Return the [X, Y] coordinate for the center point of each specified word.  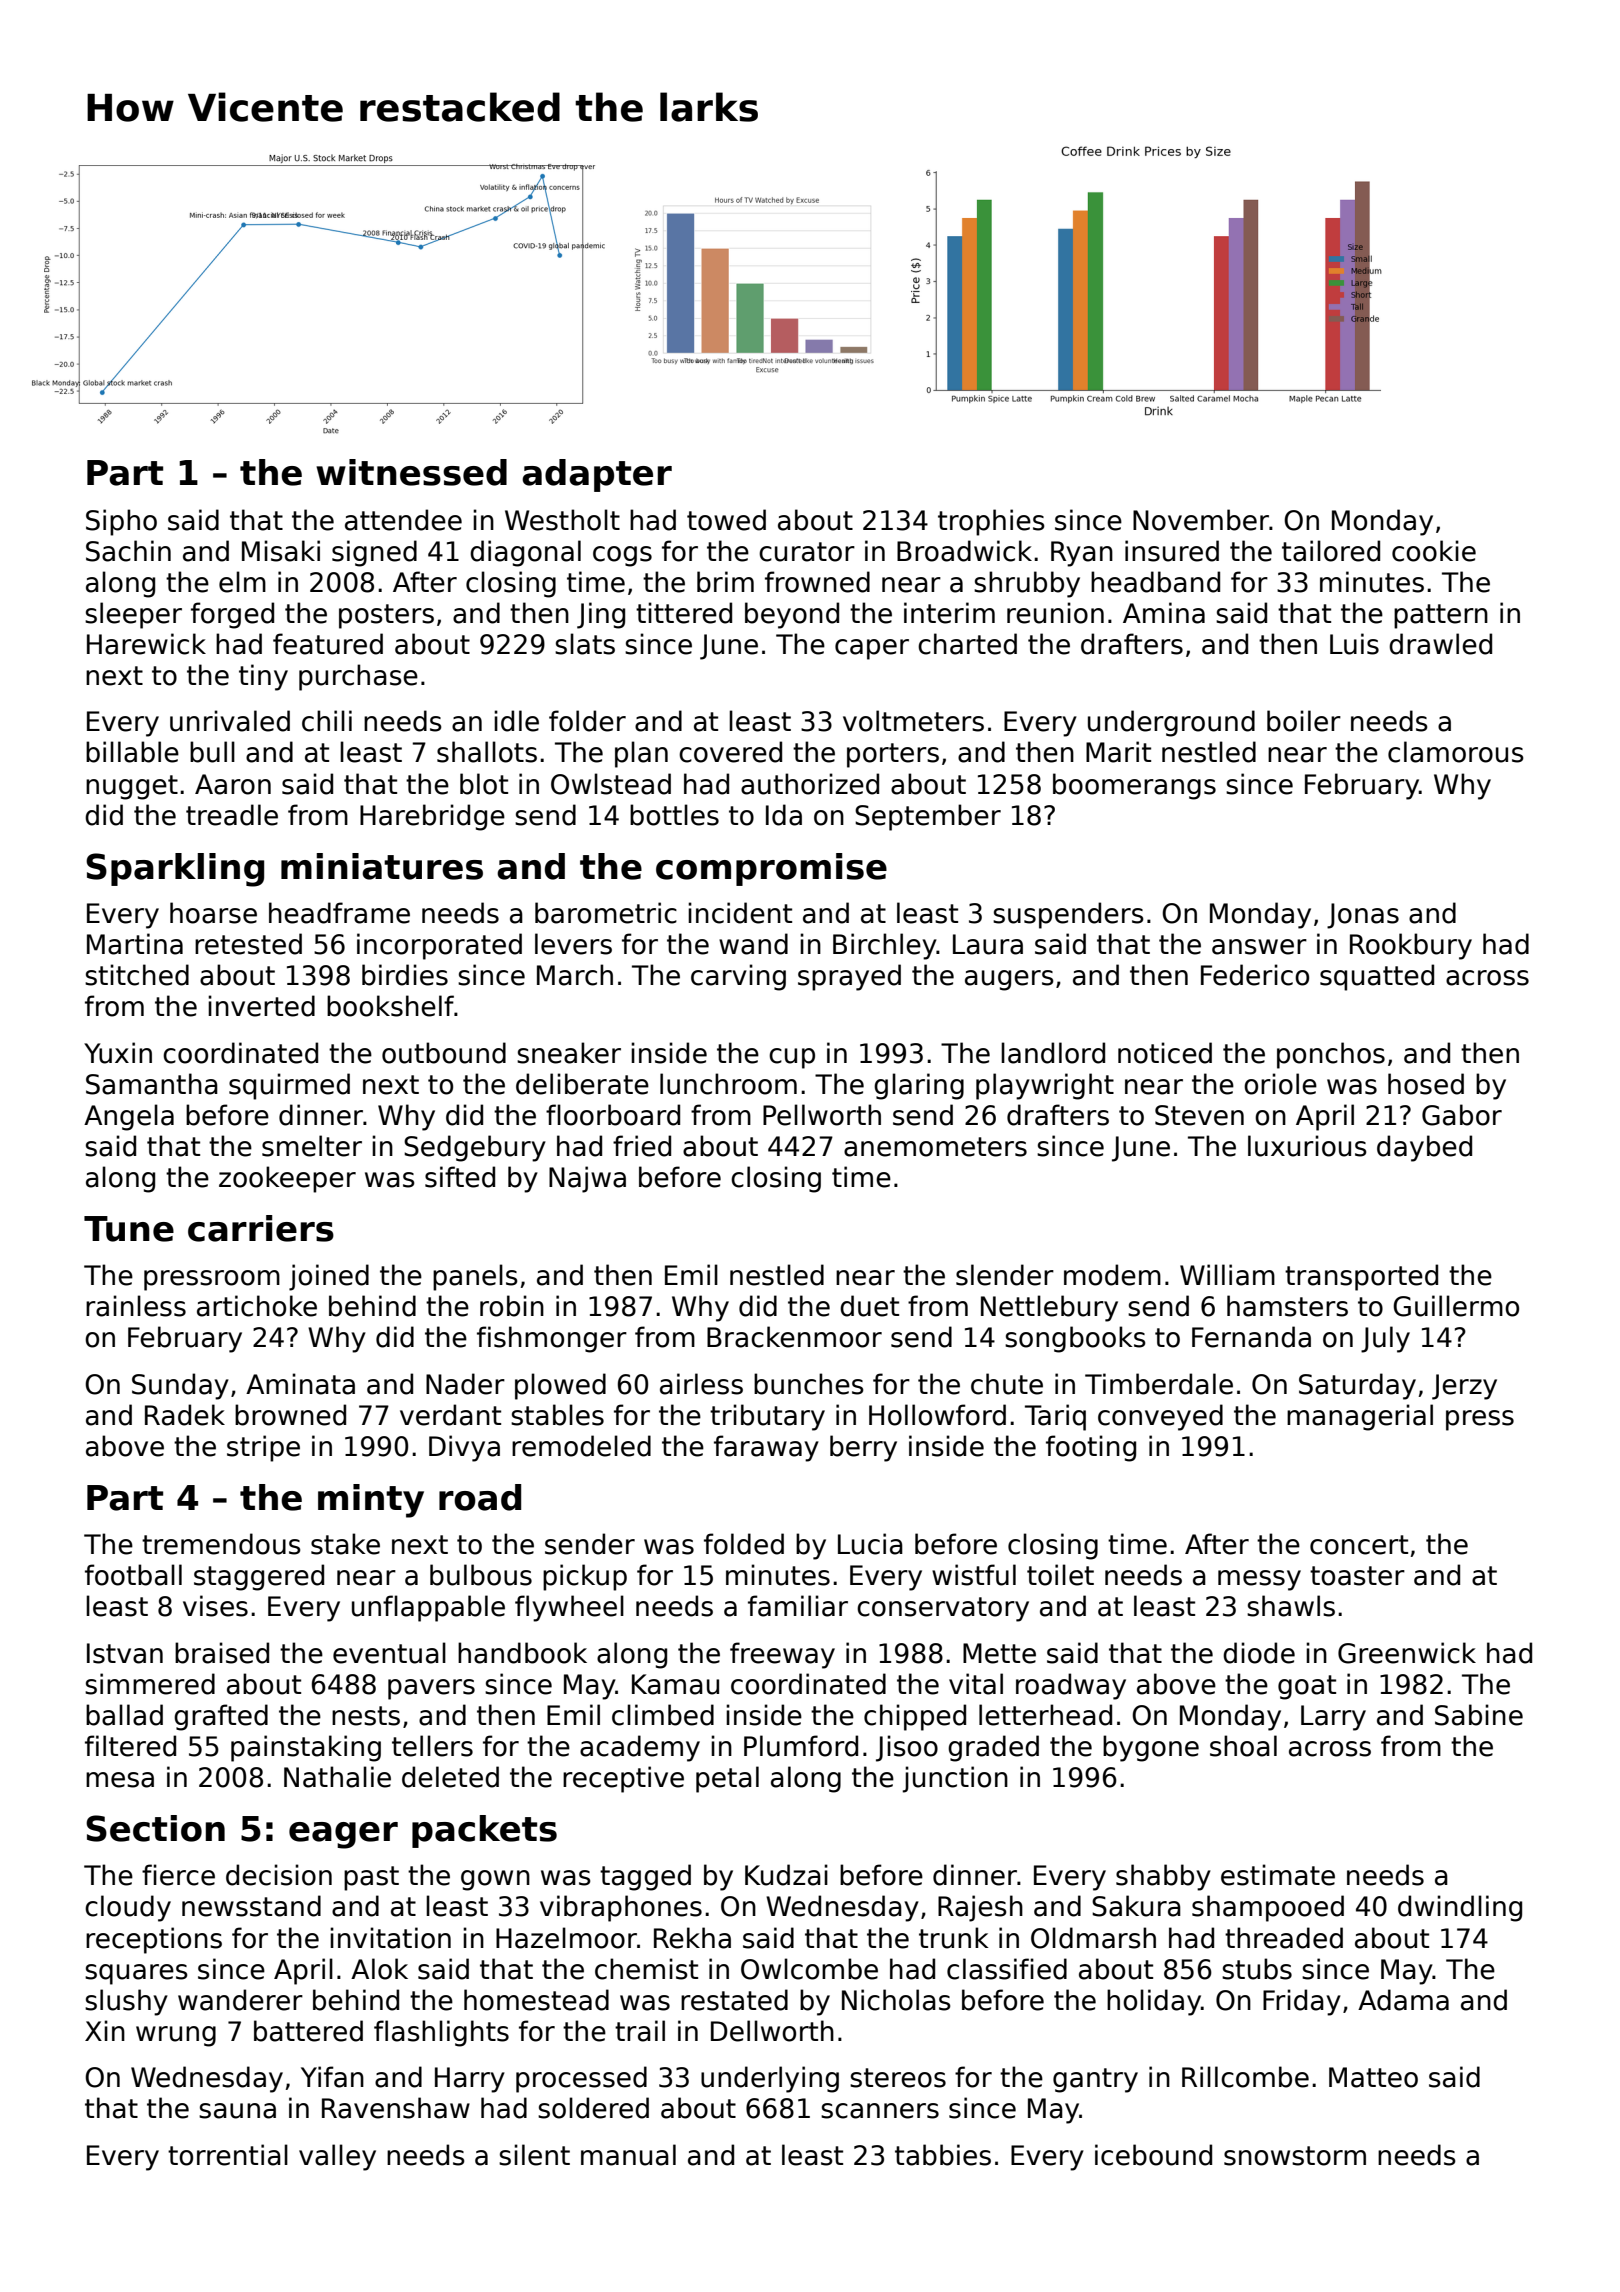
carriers [261, 1228]
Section [155, 1828]
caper [872, 649]
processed [581, 2079]
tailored [1331, 551]
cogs [622, 556]
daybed [1424, 1148]
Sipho [121, 522]
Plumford [801, 1746]
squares [136, 1974]
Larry [1333, 1718]
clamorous [1456, 752]
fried [642, 1146]
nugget [132, 787]
